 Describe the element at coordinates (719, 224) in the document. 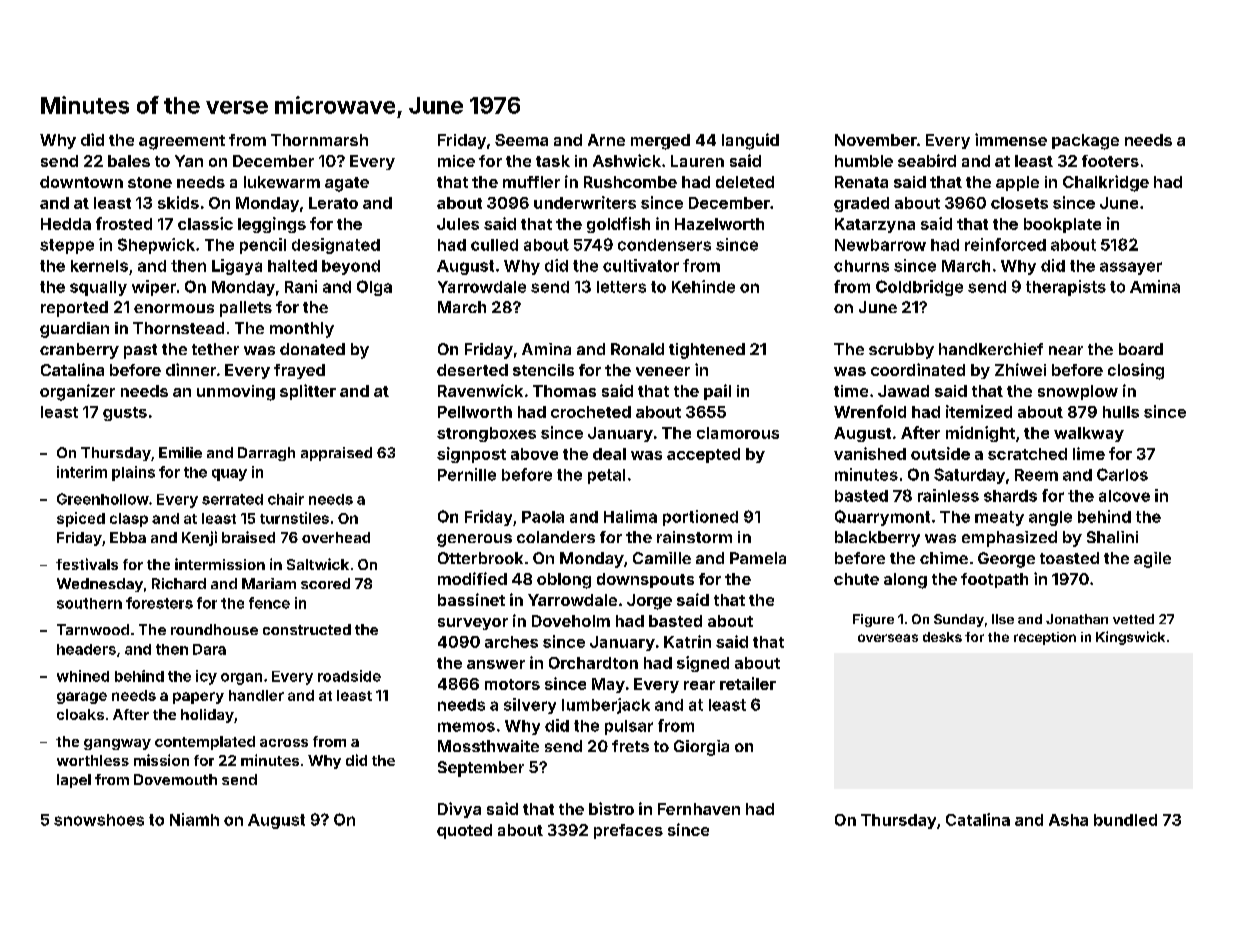

I see `Hazelworth` at that location.
